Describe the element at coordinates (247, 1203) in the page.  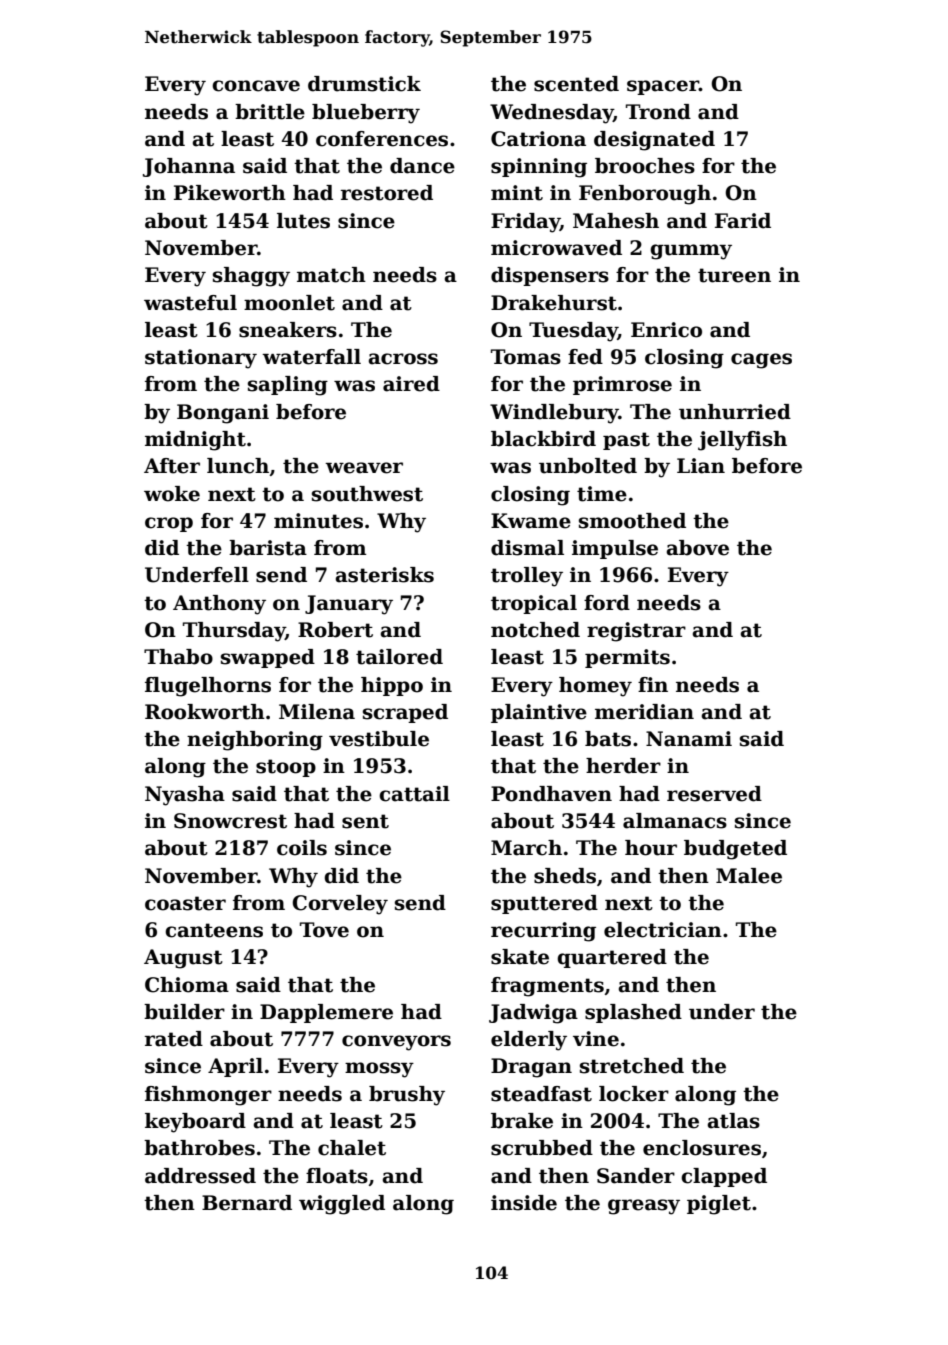
I see `Bernard` at that location.
